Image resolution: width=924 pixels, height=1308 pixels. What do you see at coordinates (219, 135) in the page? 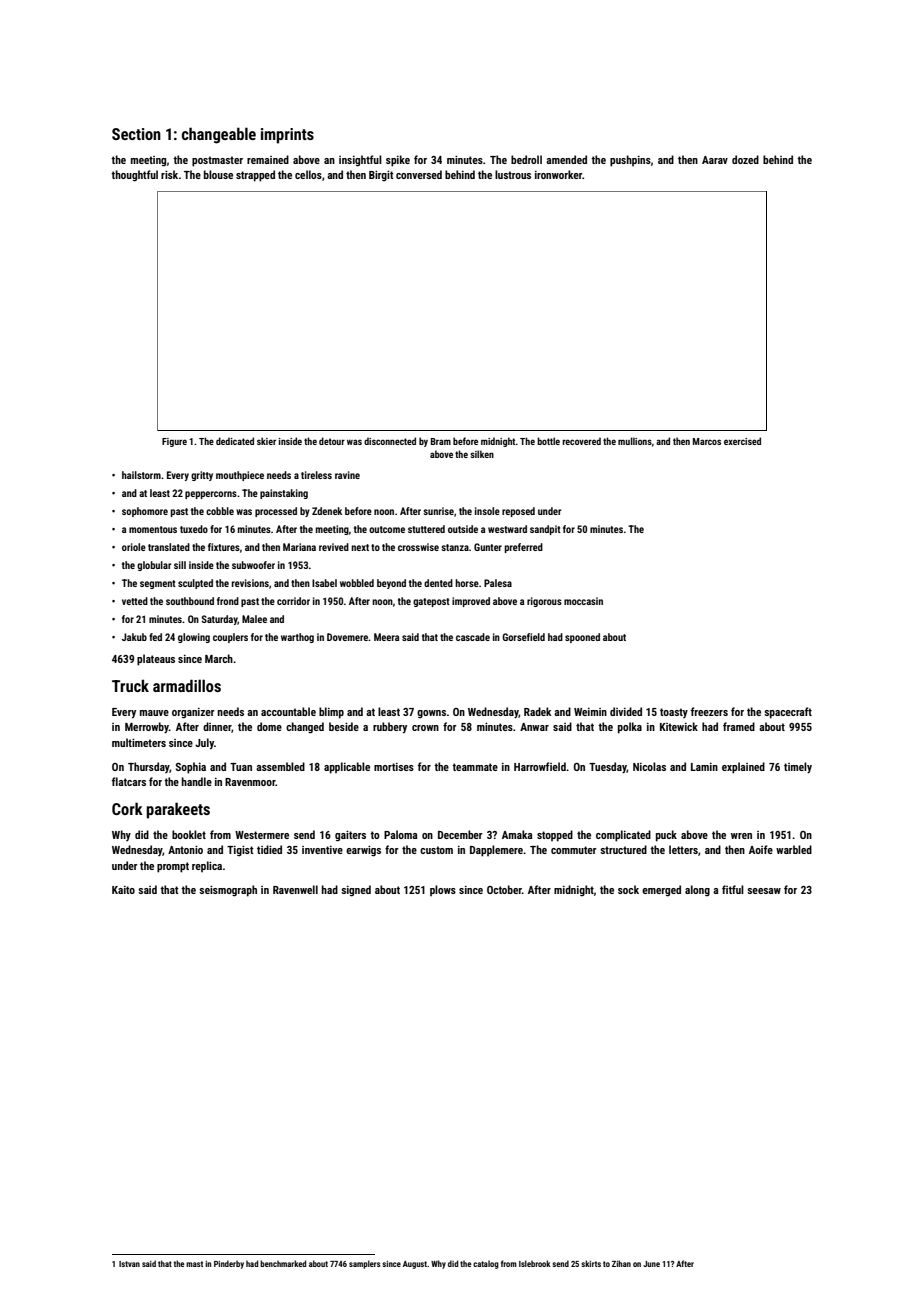
I see `changeable` at bounding box center [219, 135].
